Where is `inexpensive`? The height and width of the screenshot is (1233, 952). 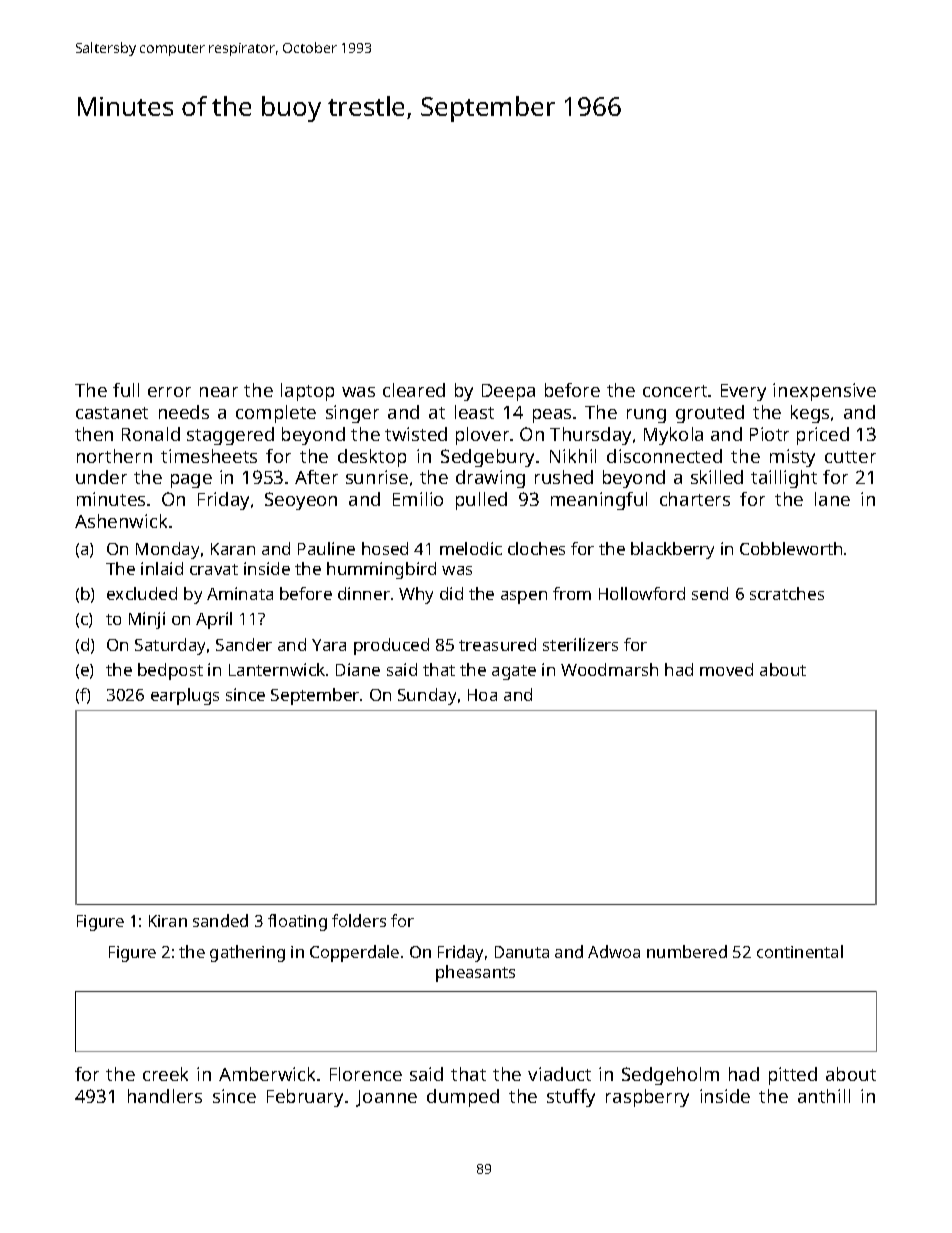
inexpensive is located at coordinates (824, 392).
